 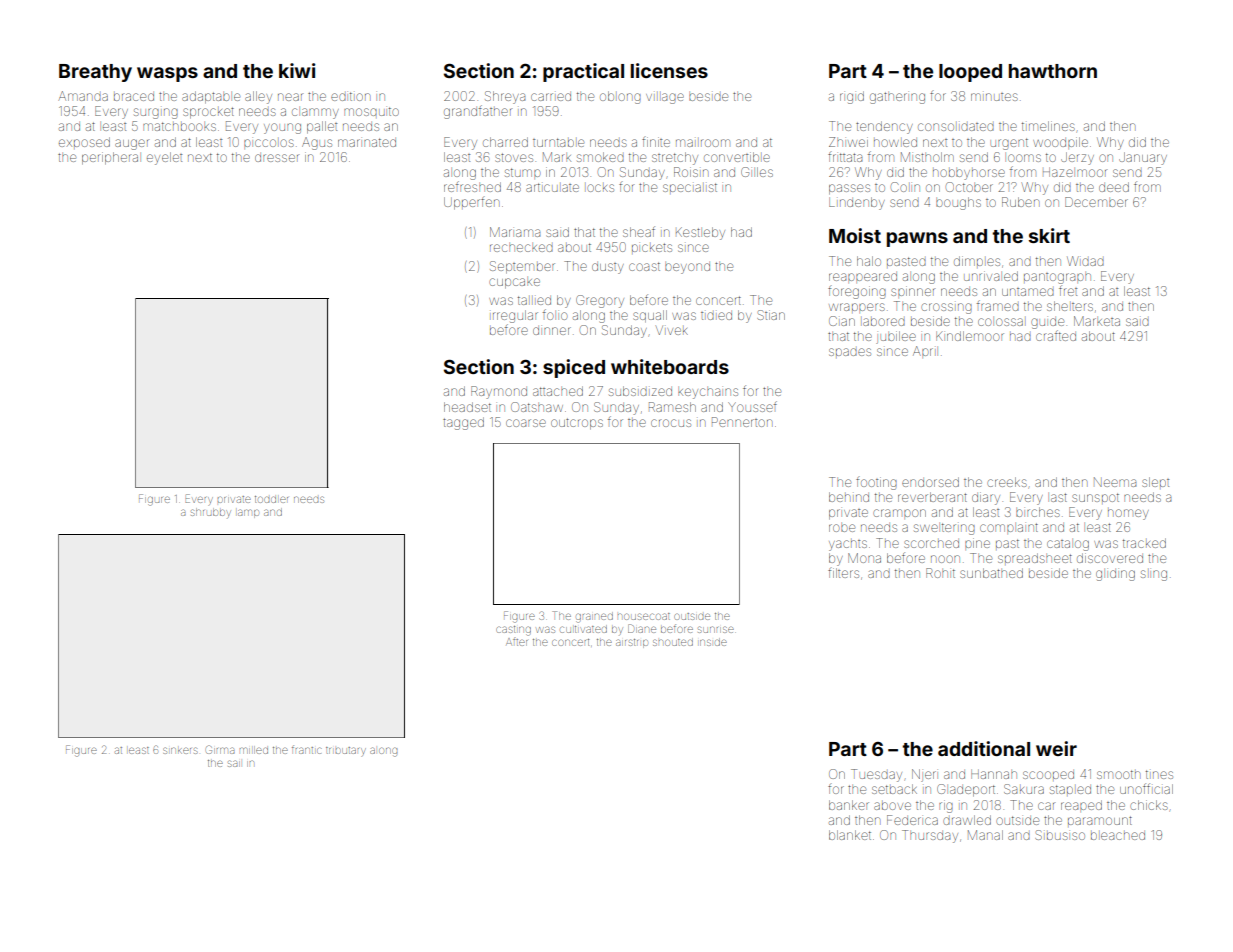 What do you see at coordinates (985, 835) in the screenshot?
I see `Manal` at bounding box center [985, 835].
